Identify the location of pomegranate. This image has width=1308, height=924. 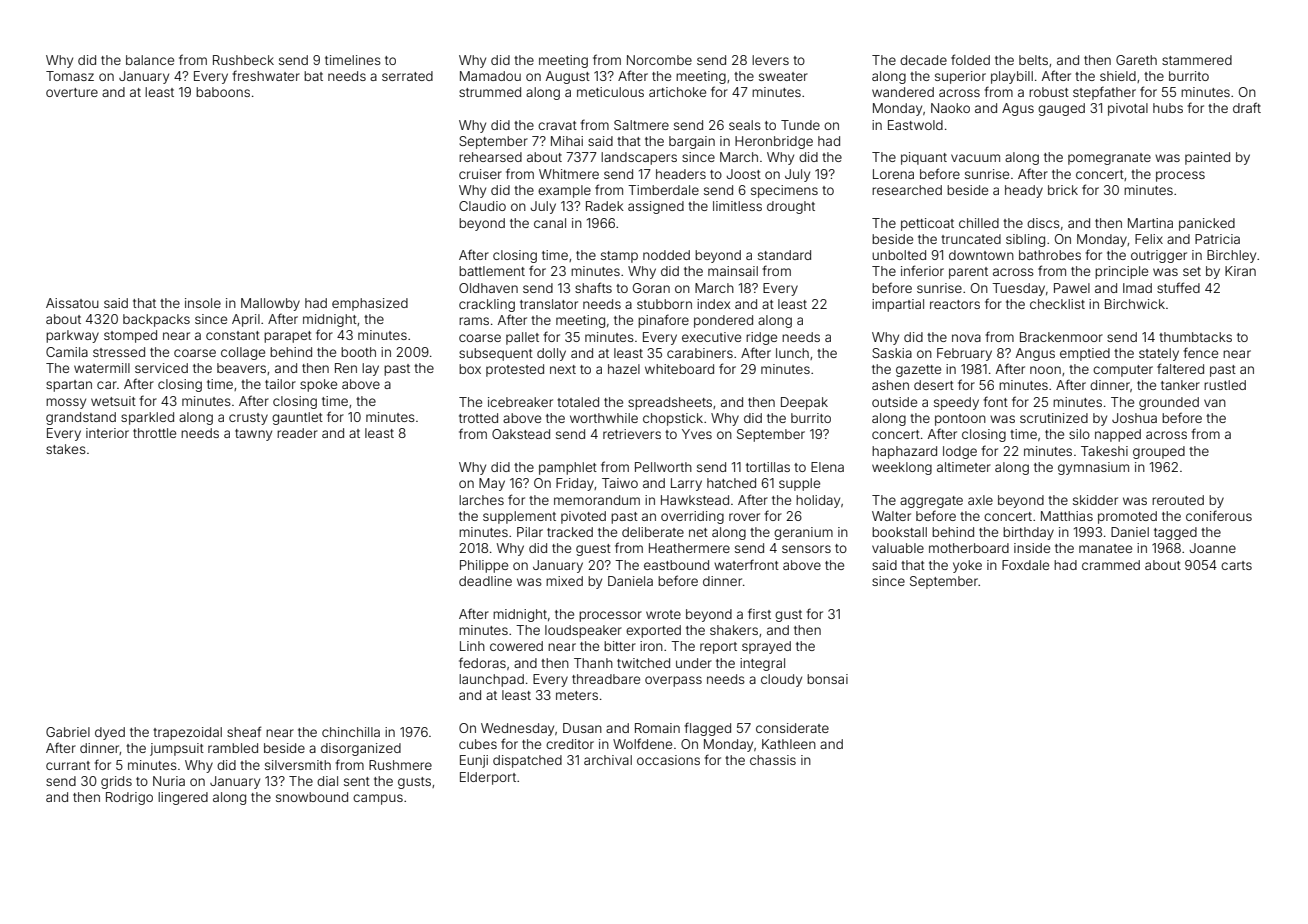
(1109, 159).
